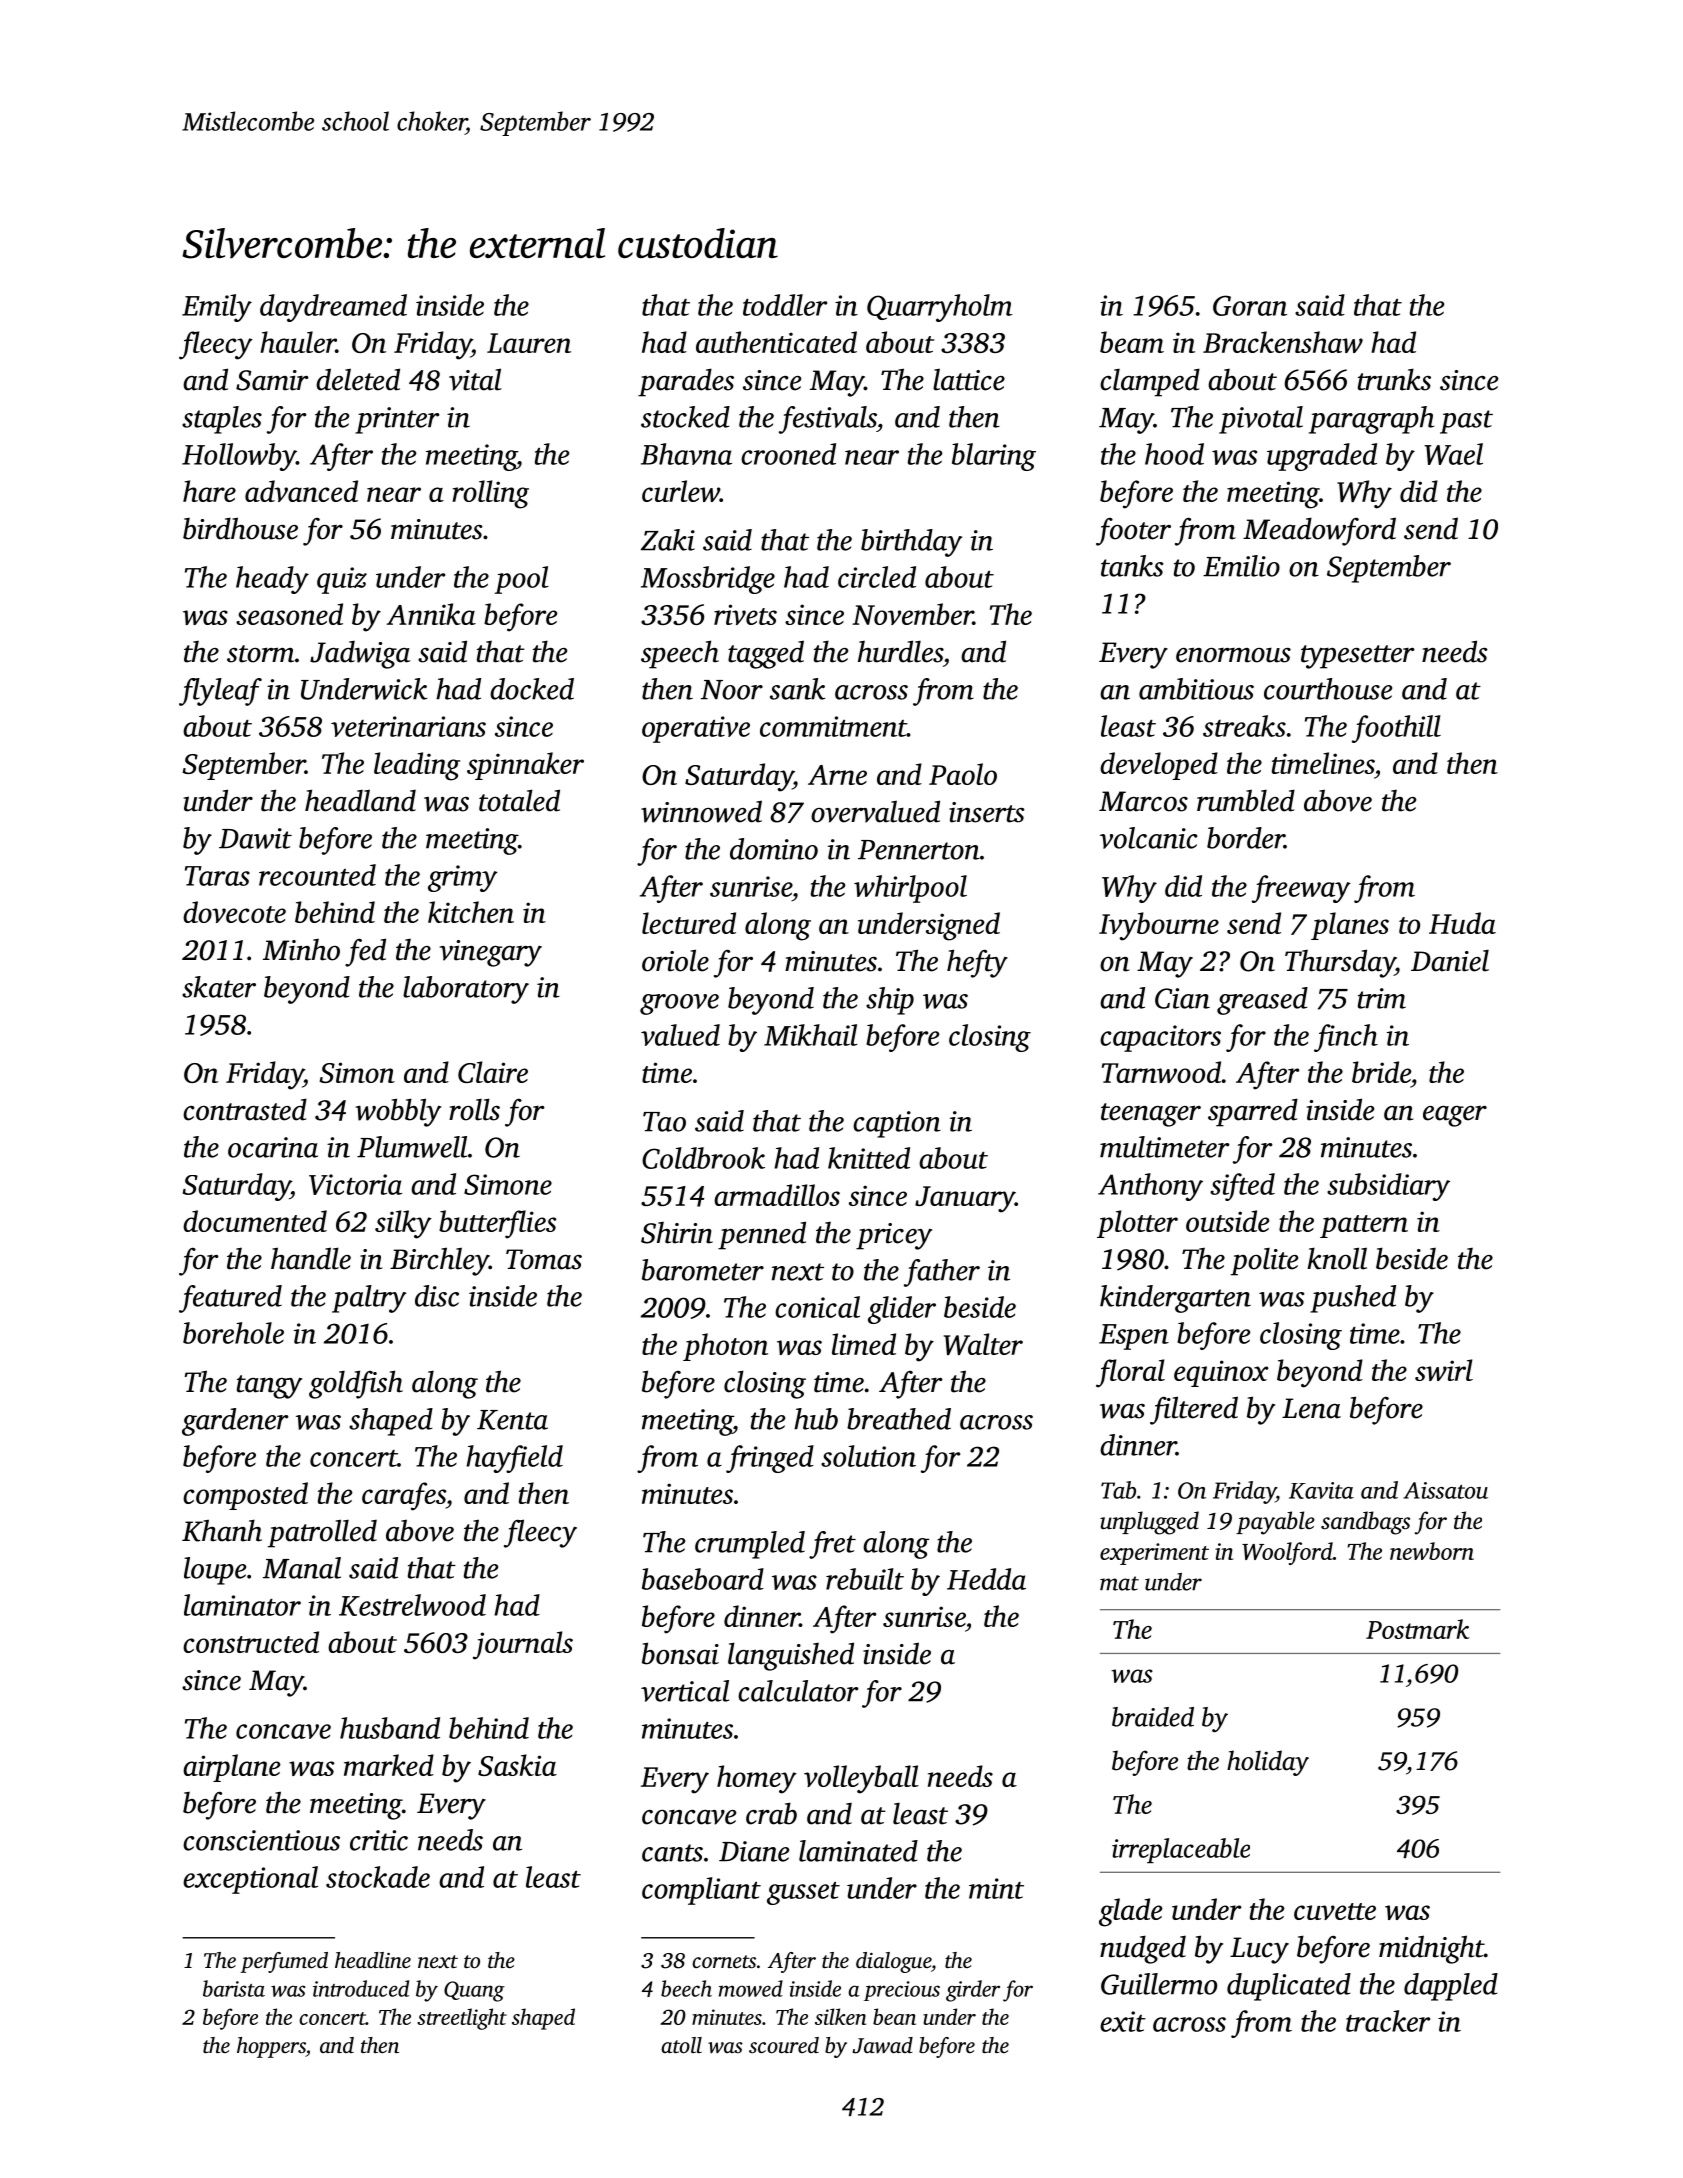 The width and height of the image is (1683, 2178). What do you see at coordinates (437, 1296) in the image?
I see `disc` at bounding box center [437, 1296].
